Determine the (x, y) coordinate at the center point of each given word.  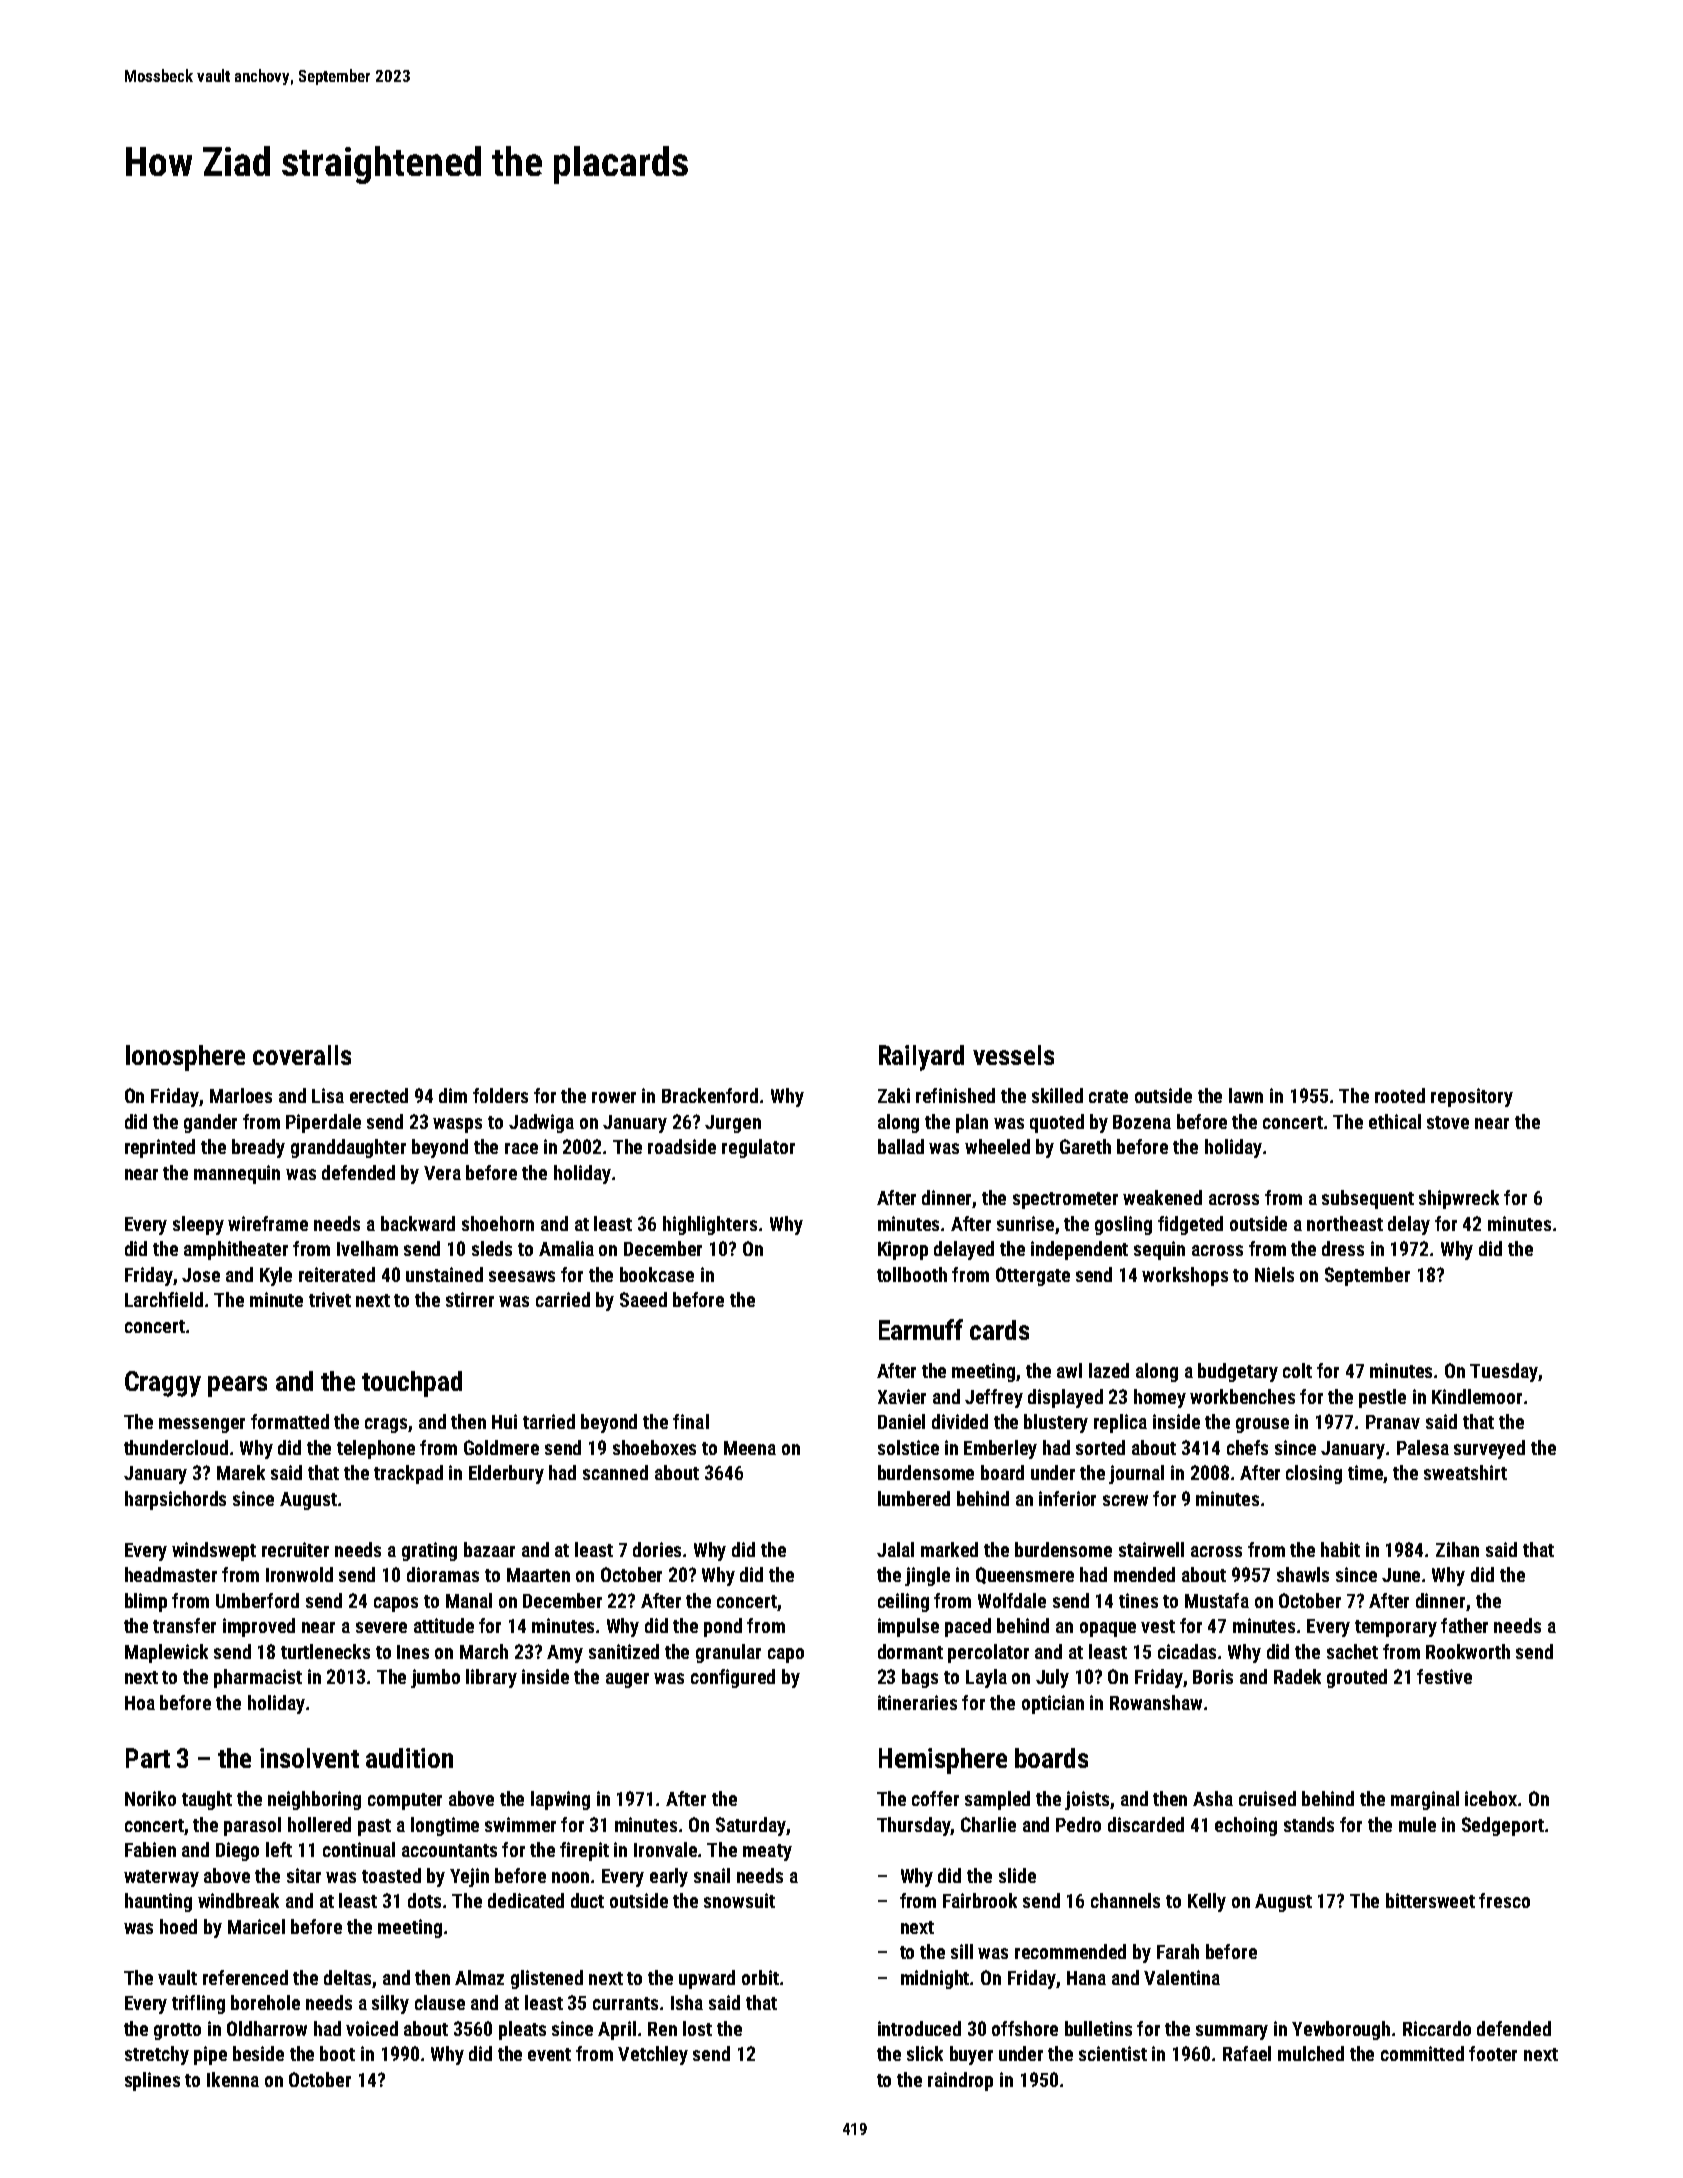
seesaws (522, 1276)
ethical (1395, 1121)
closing (1314, 1474)
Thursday (914, 1826)
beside (258, 2053)
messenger (202, 1425)
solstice (908, 1447)
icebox (1491, 1798)
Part (148, 1758)
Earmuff (921, 1329)
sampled (997, 1800)
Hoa (140, 1703)
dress (1343, 1248)
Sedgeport (1503, 1826)
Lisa (328, 1095)
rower (614, 1097)
